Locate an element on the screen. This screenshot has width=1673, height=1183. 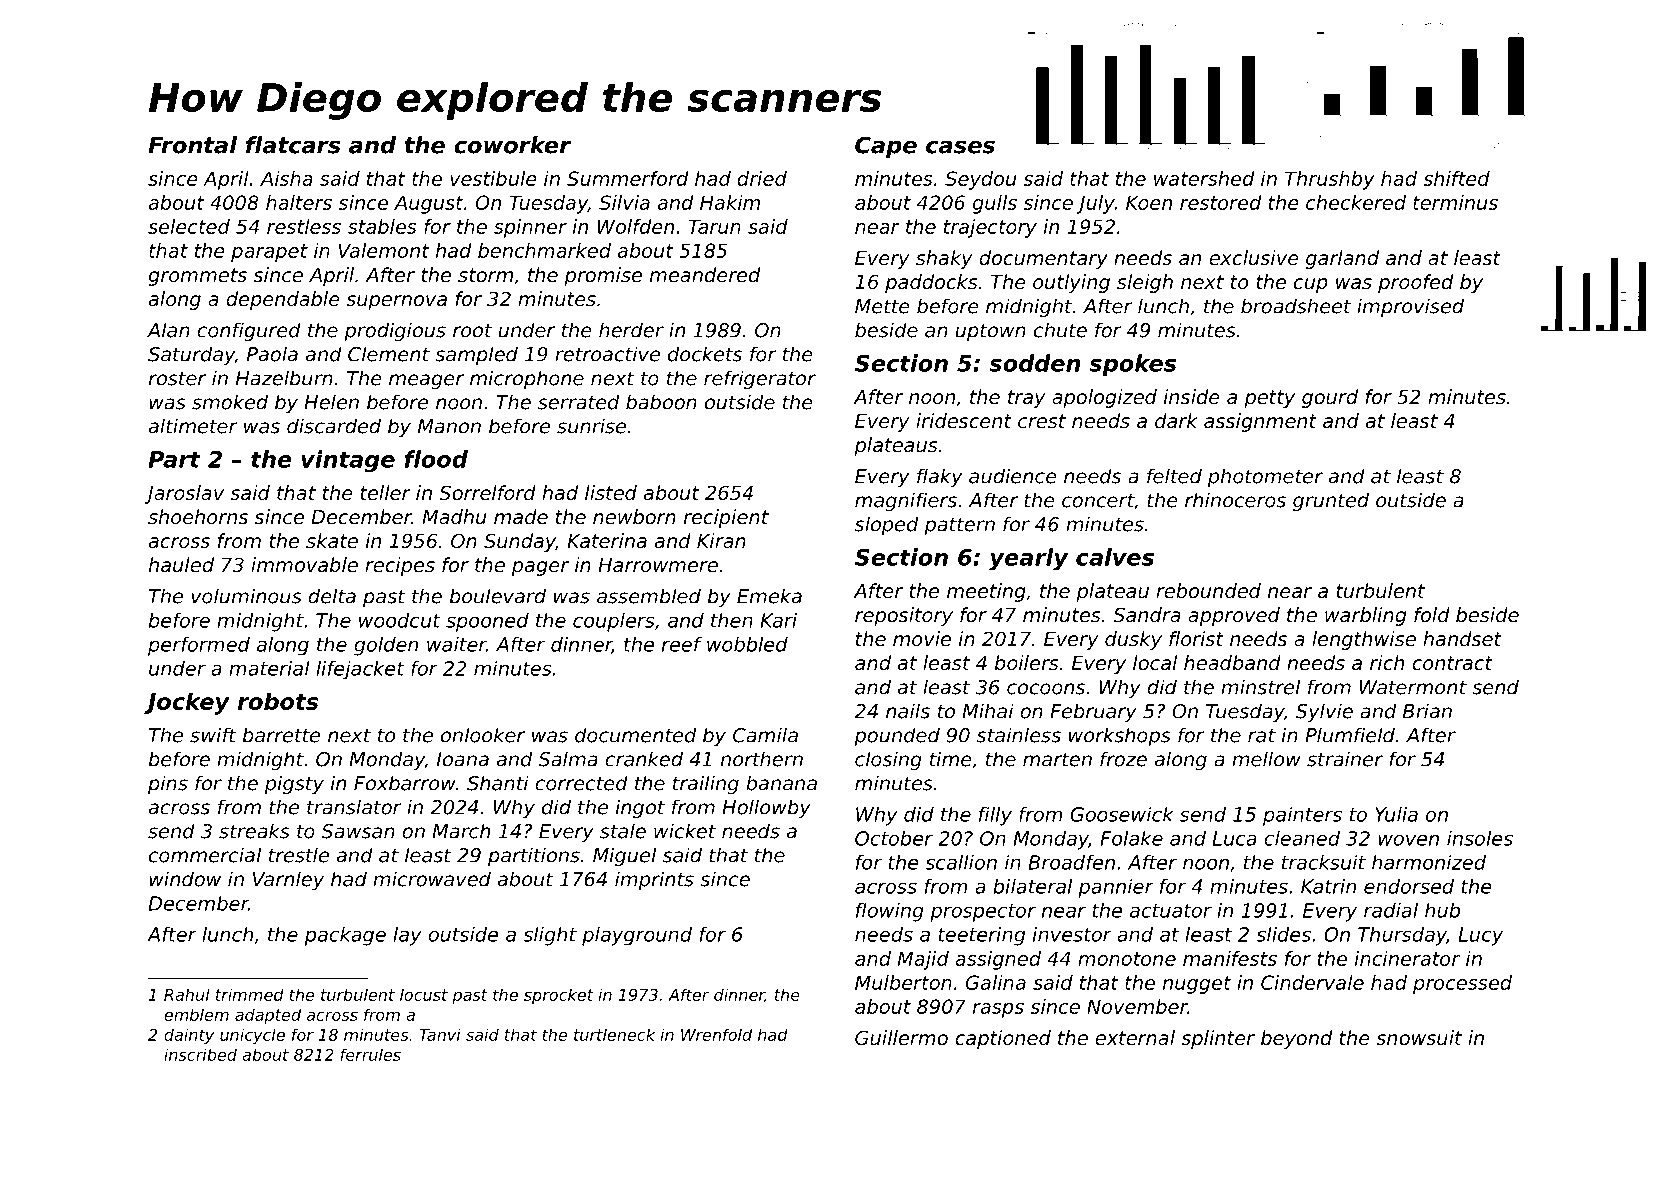
herder is located at coordinates (631, 330).
